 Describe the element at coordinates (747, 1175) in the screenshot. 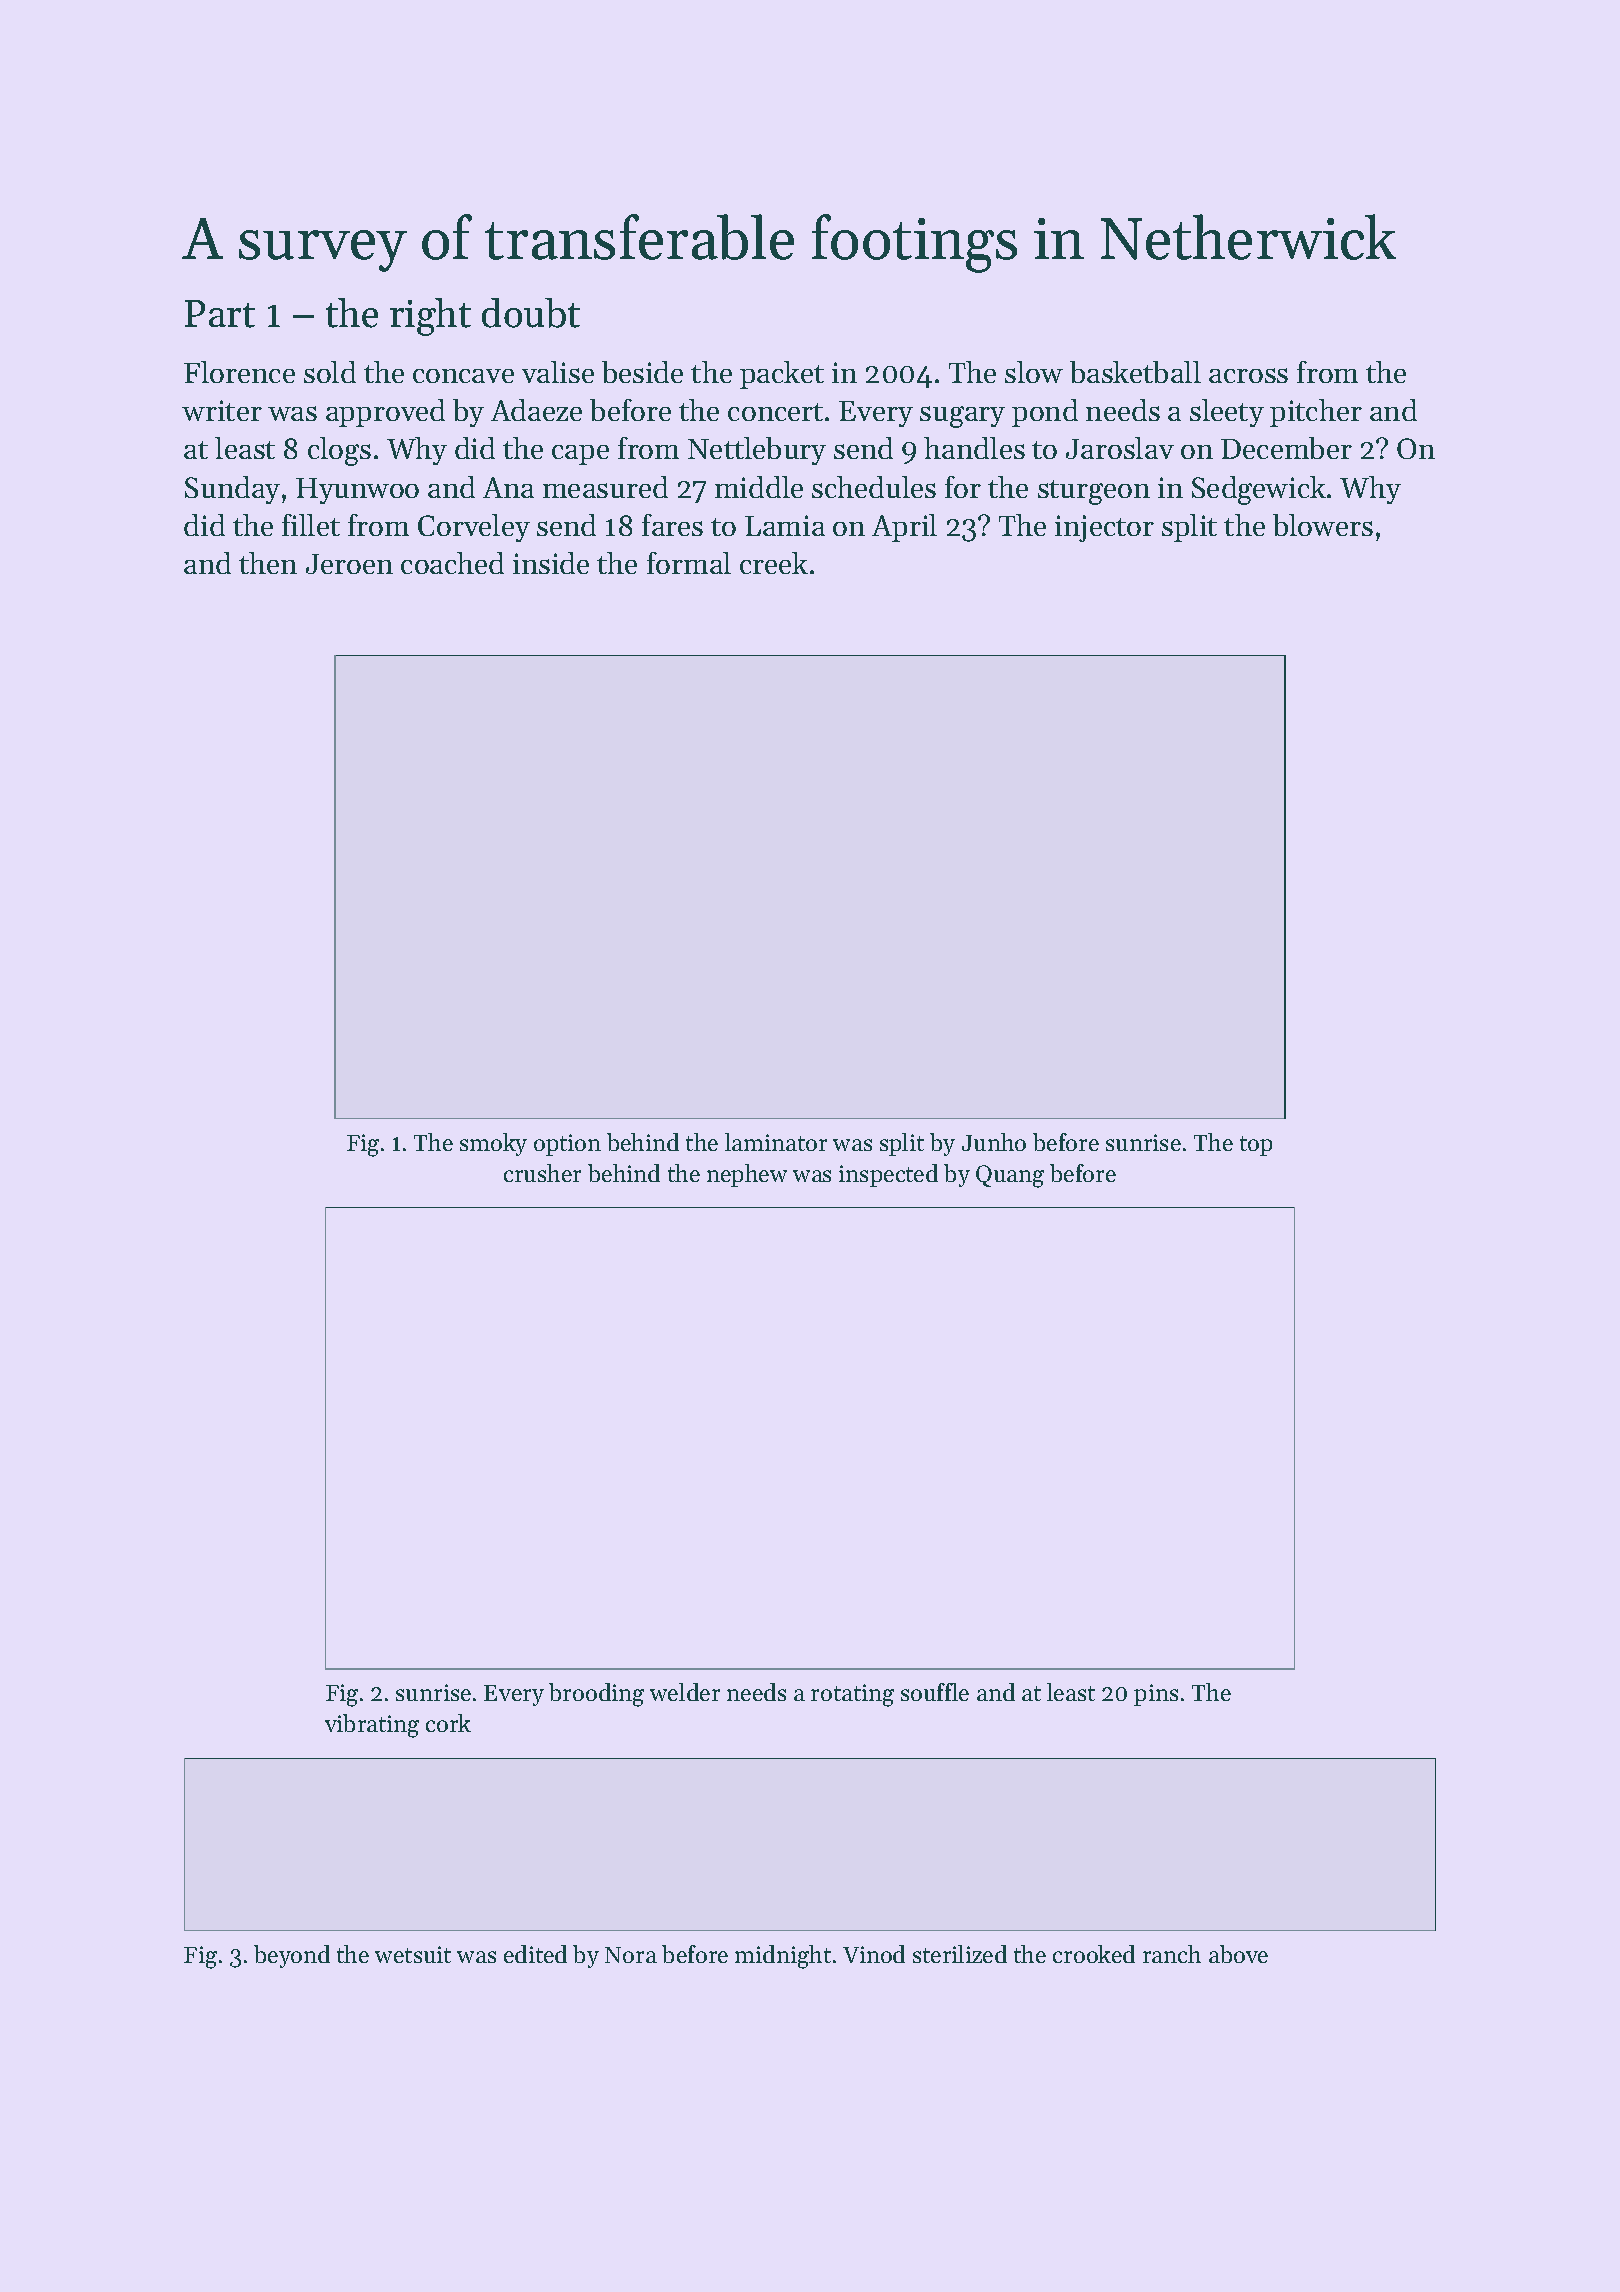

I see `nephew` at that location.
